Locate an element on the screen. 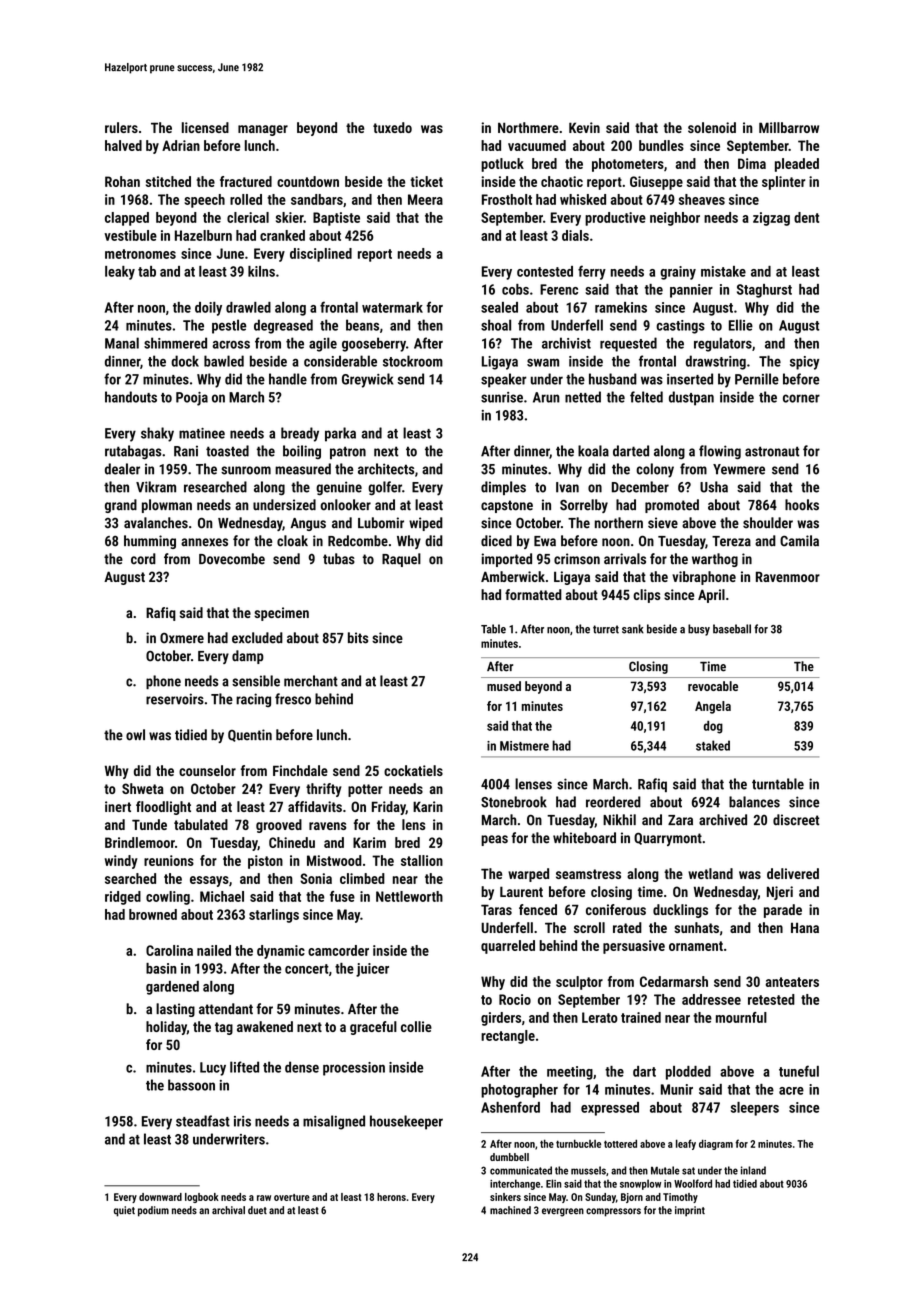 This screenshot has width=924, height=1308. nailed is located at coordinates (214, 950).
